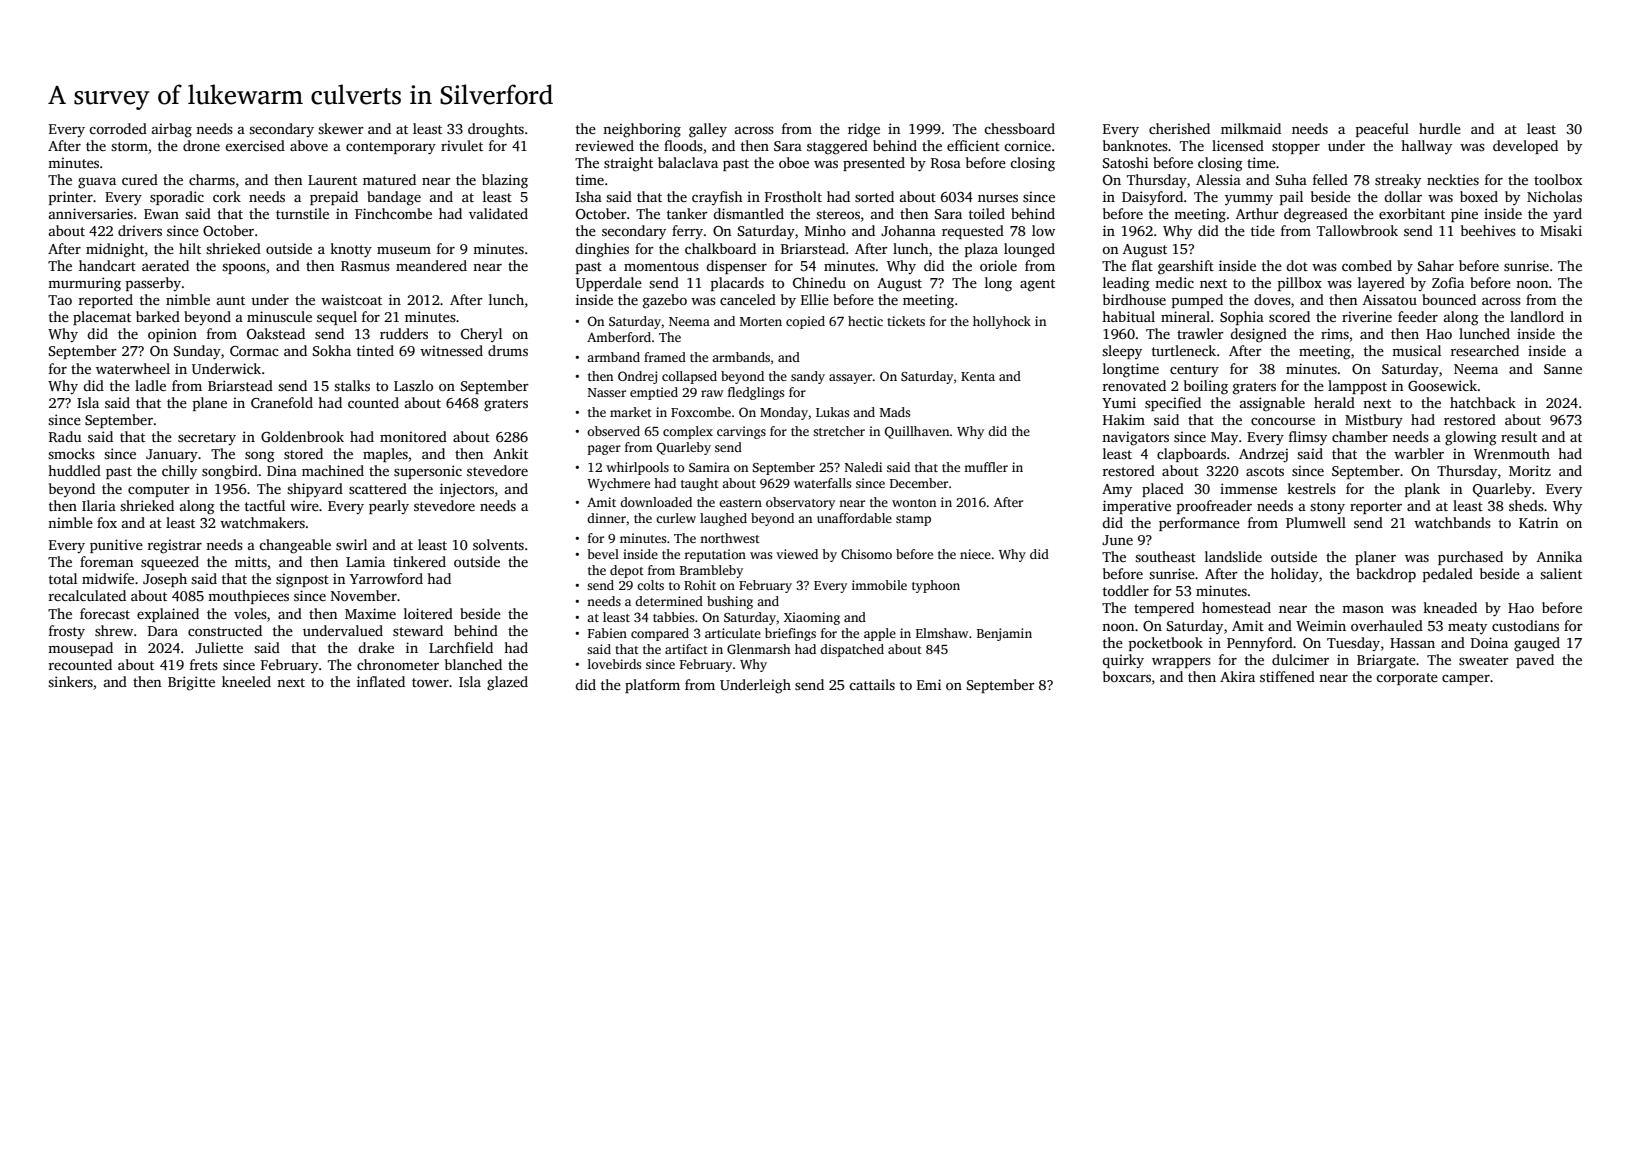 This screenshot has width=1631, height=1153. I want to click on hectic, so click(865, 321).
